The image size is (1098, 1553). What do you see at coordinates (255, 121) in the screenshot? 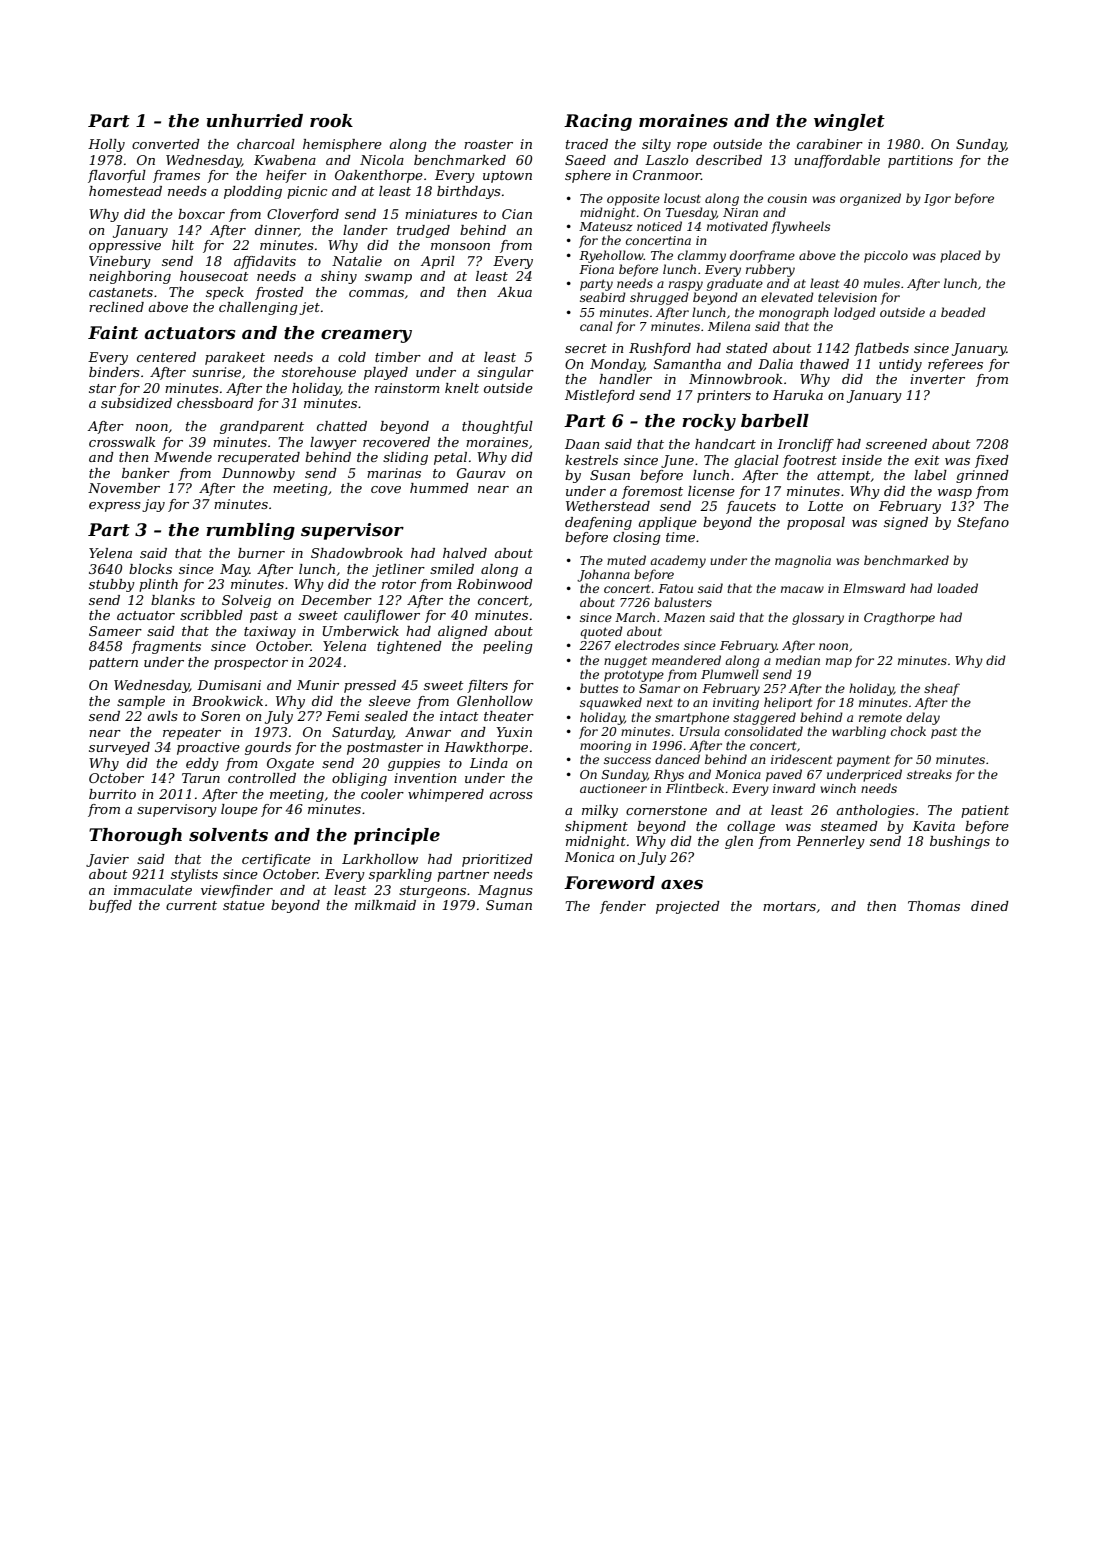
I see `unhurried` at bounding box center [255, 121].
